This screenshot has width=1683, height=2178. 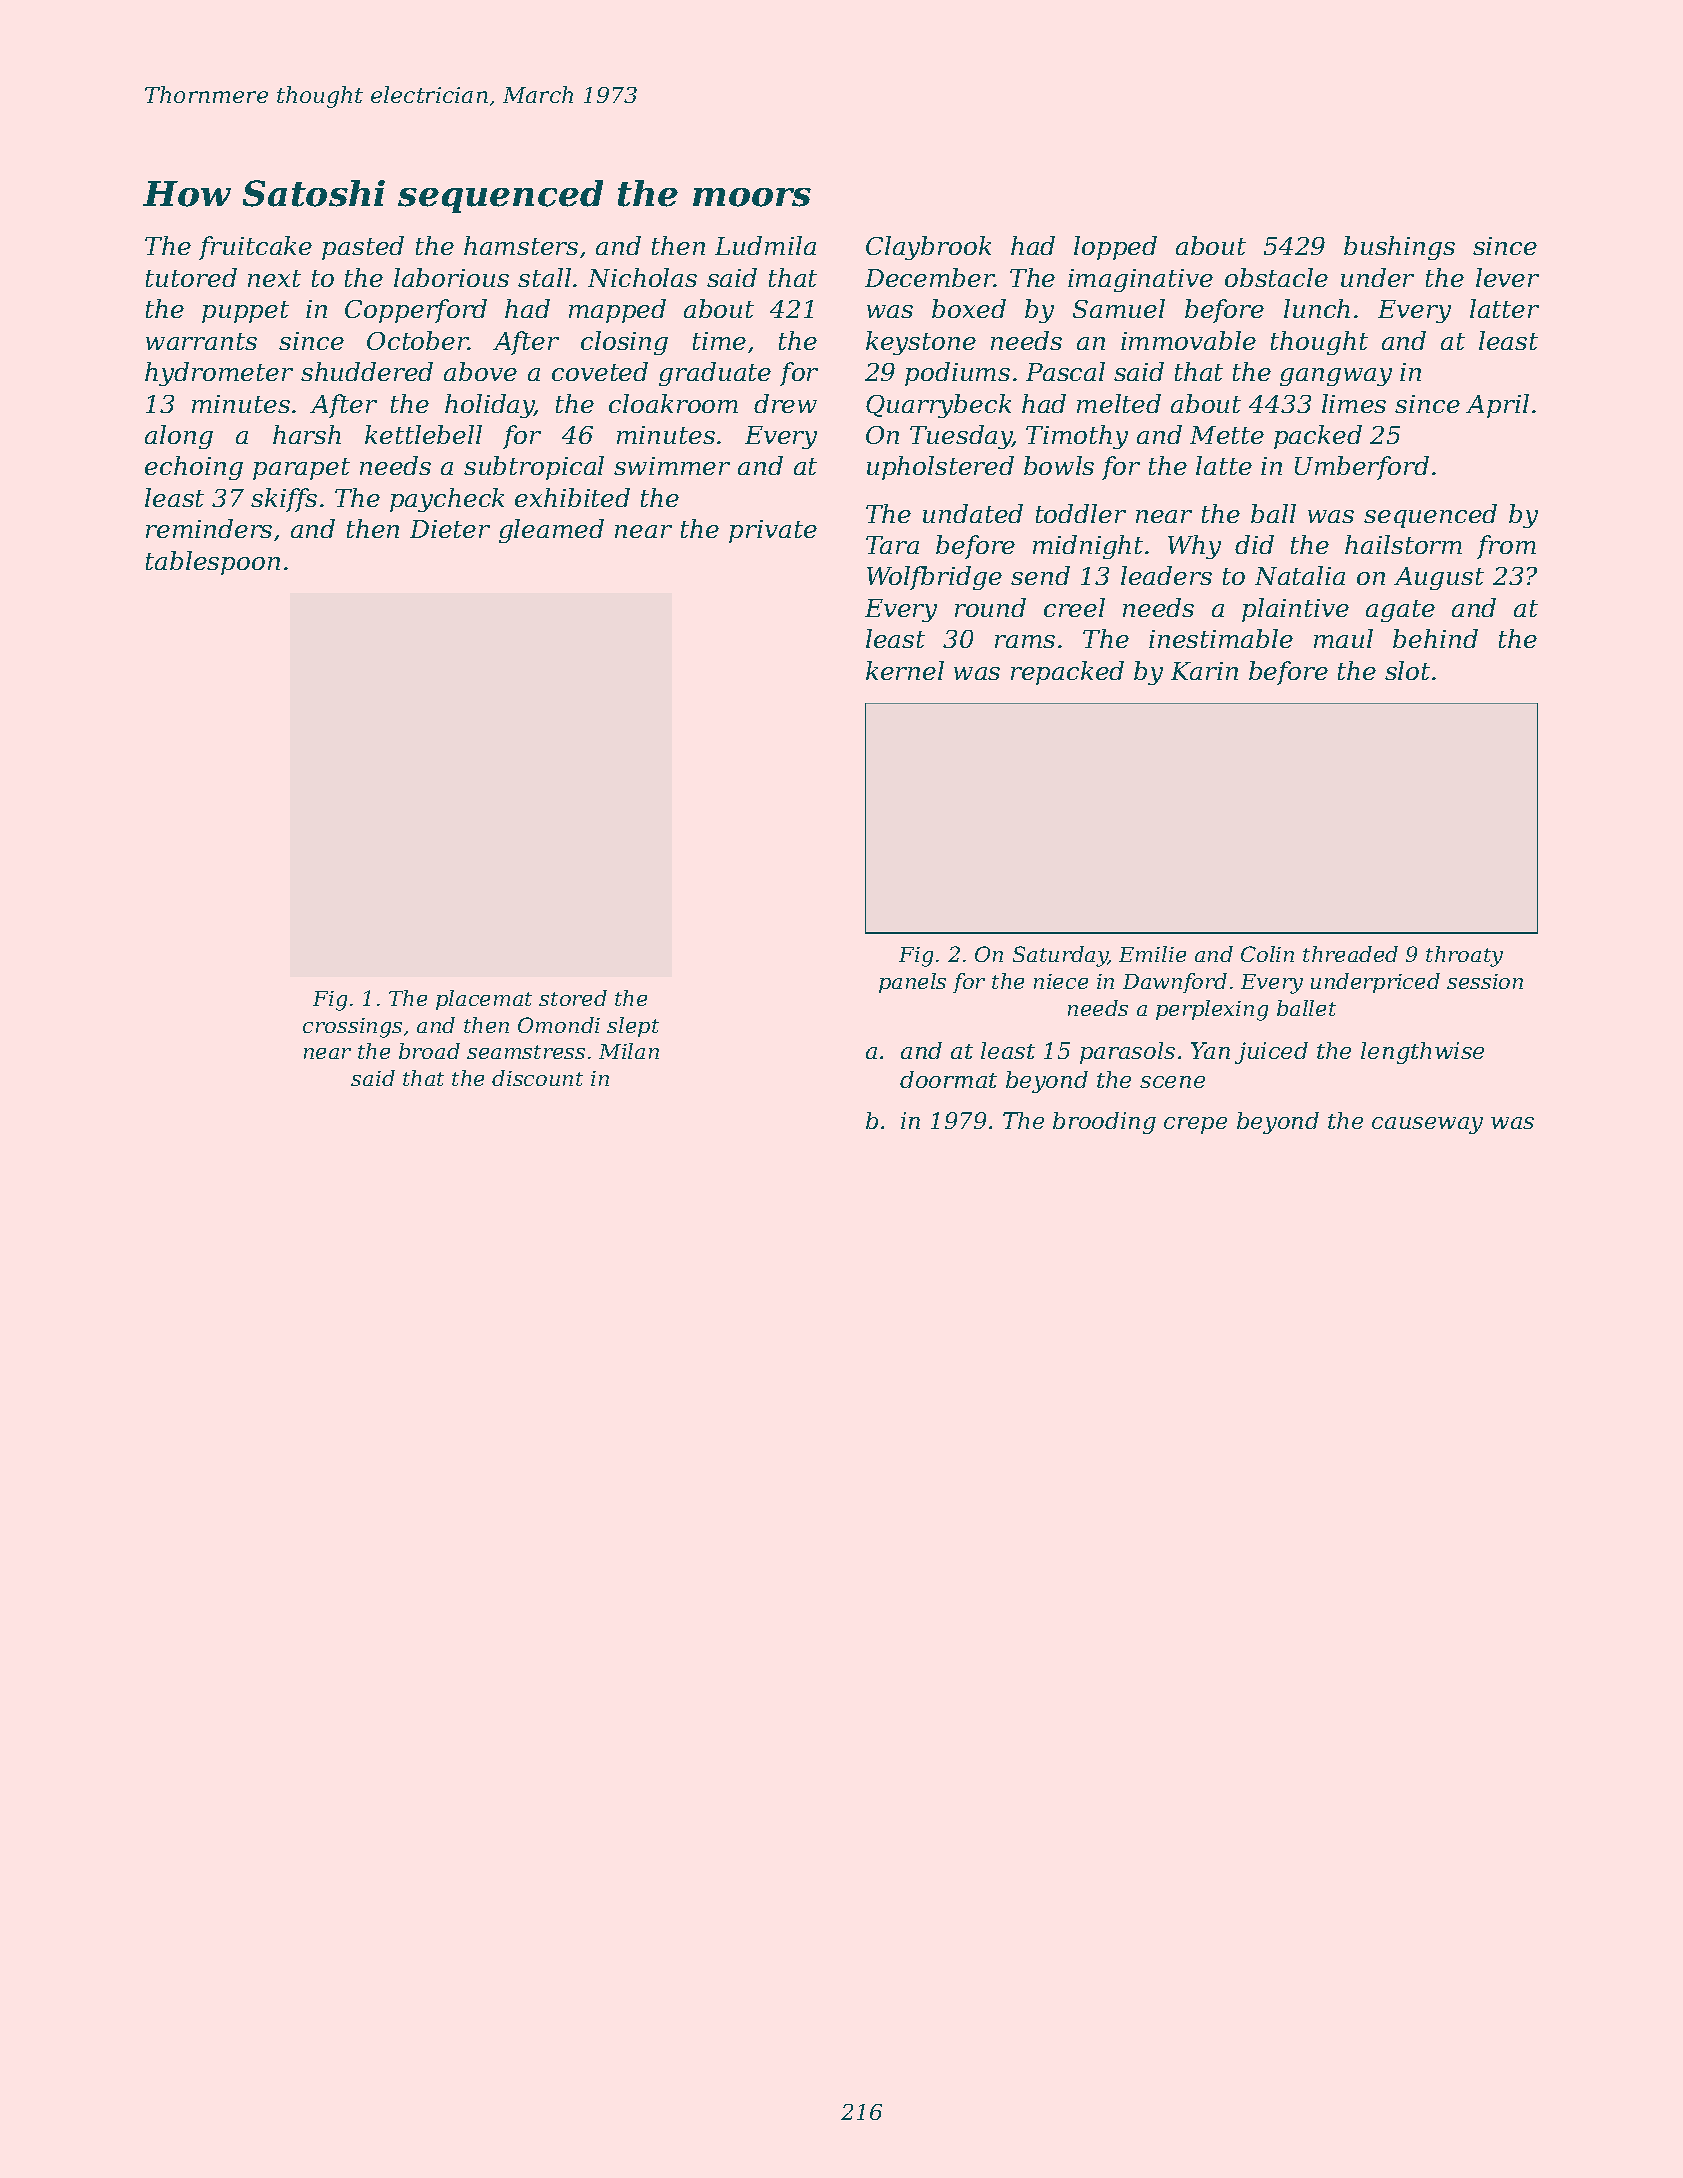 What do you see at coordinates (1399, 248) in the screenshot?
I see `bushings` at bounding box center [1399, 248].
